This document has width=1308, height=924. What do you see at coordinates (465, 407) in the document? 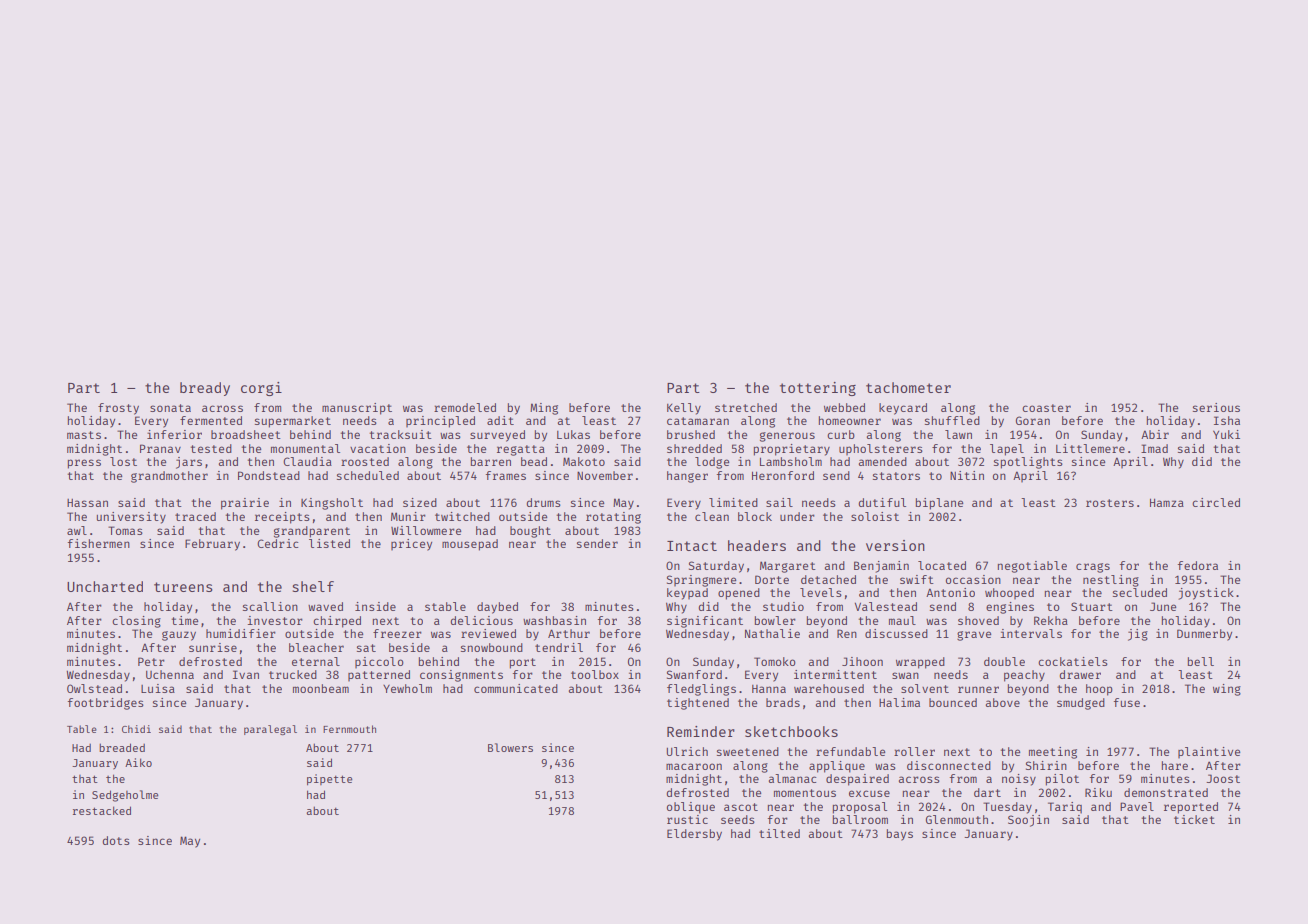
I see `remodeled` at bounding box center [465, 407].
